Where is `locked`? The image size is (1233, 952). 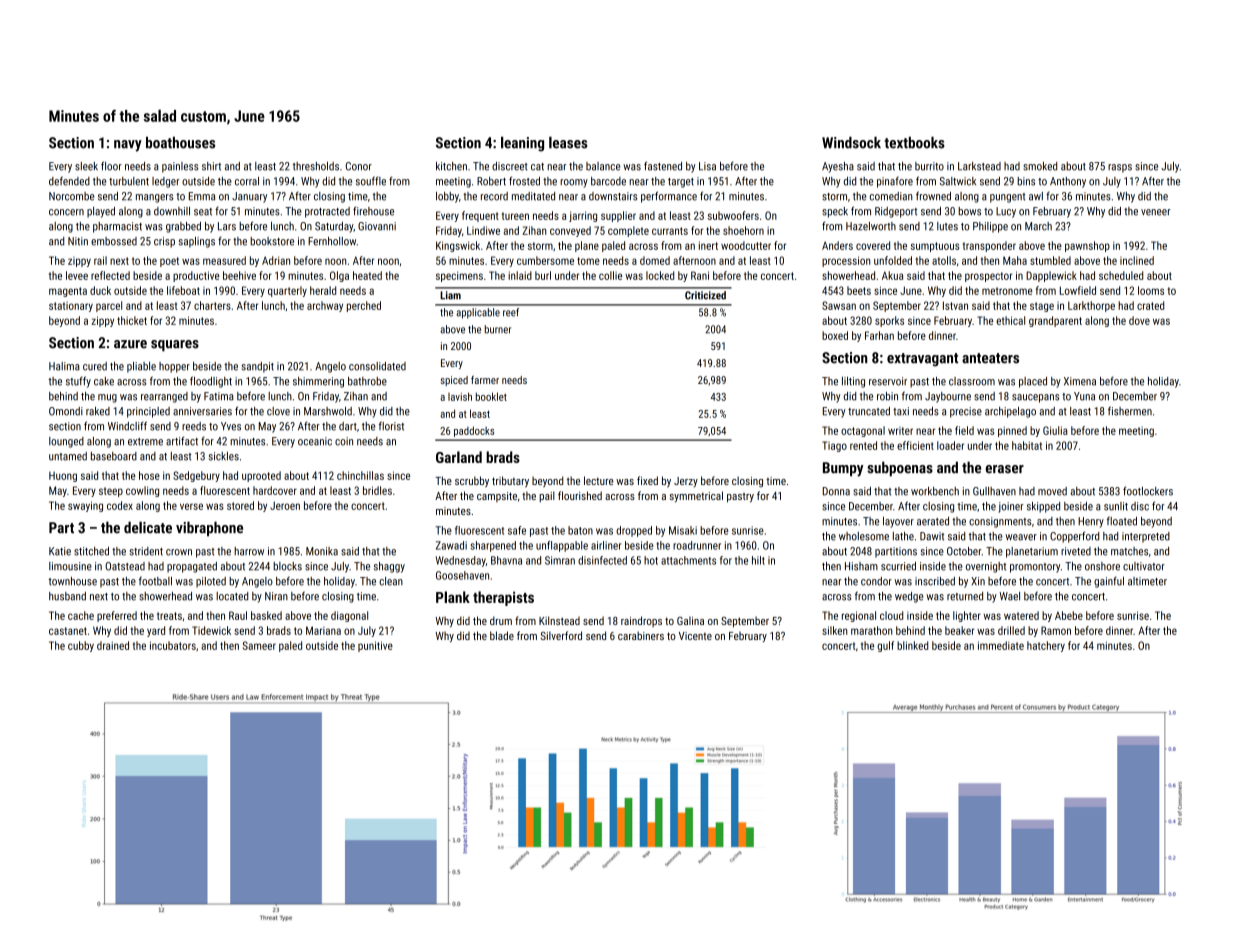
locked is located at coordinates (660, 275).
